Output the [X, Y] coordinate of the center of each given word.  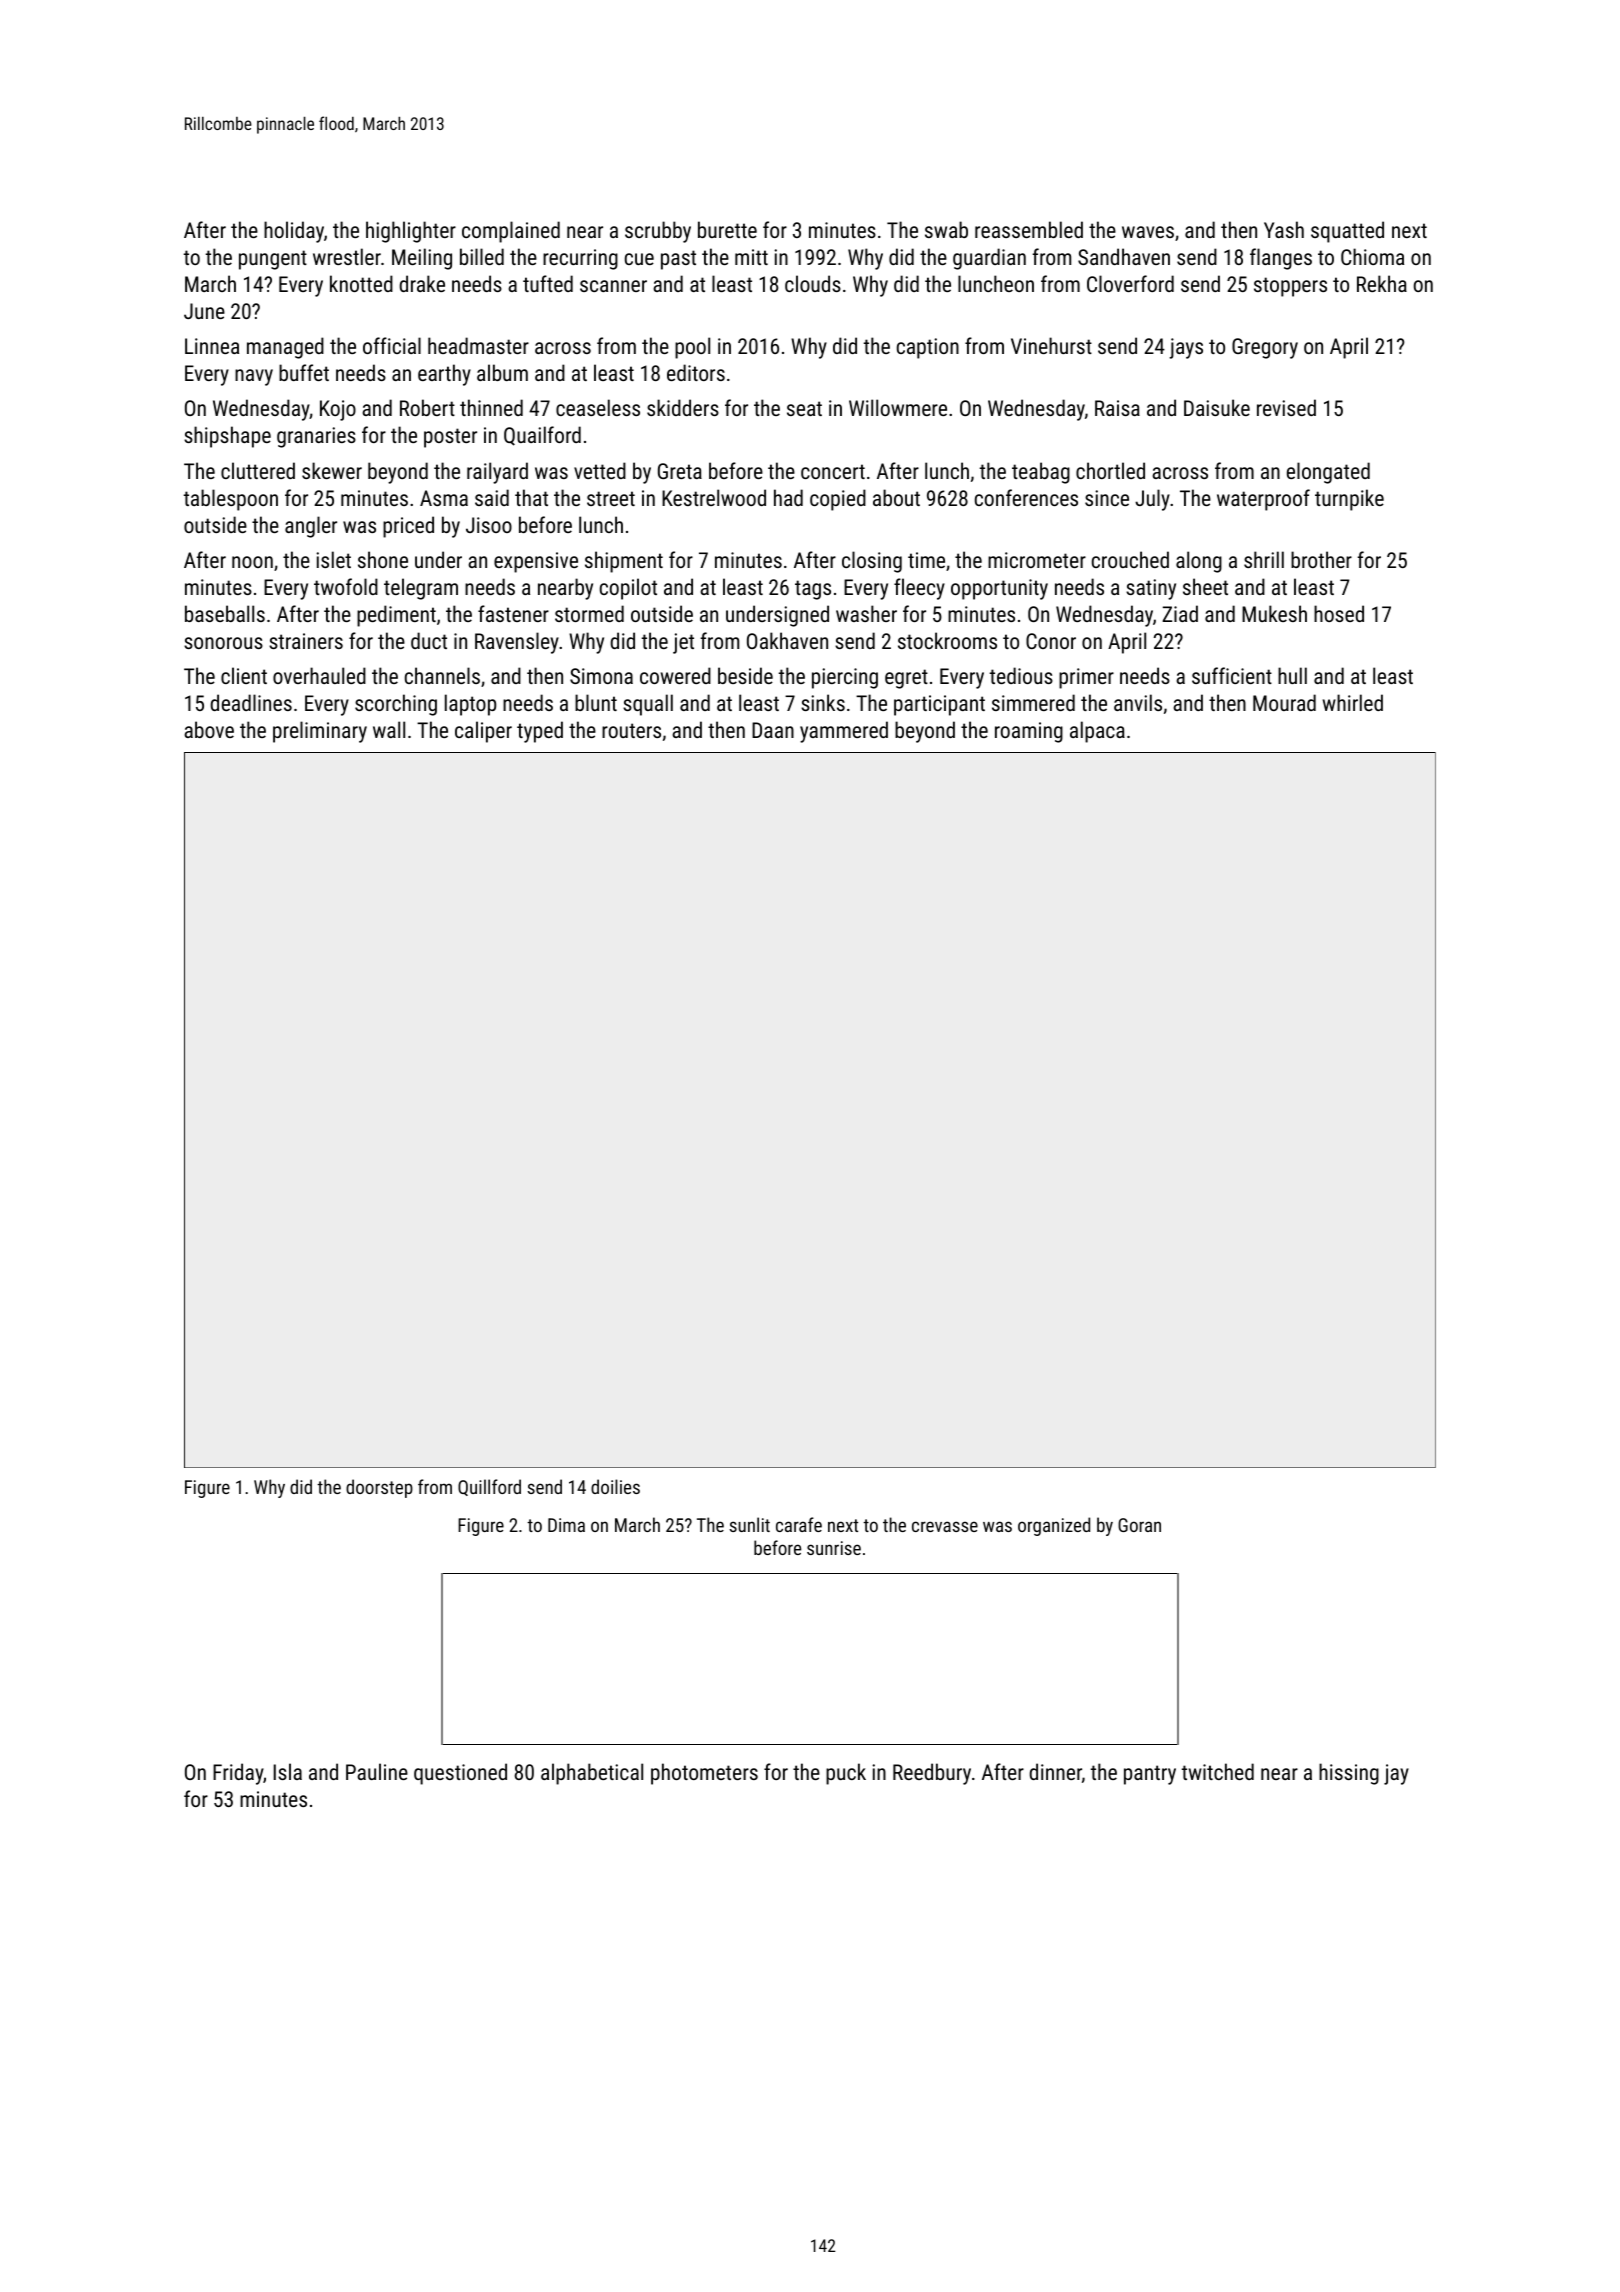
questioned [460, 1774]
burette [727, 229]
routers [631, 730]
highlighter [411, 232]
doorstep [379, 1488]
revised [1286, 407]
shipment [624, 562]
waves [1148, 232]
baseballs [225, 613]
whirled [1353, 702]
